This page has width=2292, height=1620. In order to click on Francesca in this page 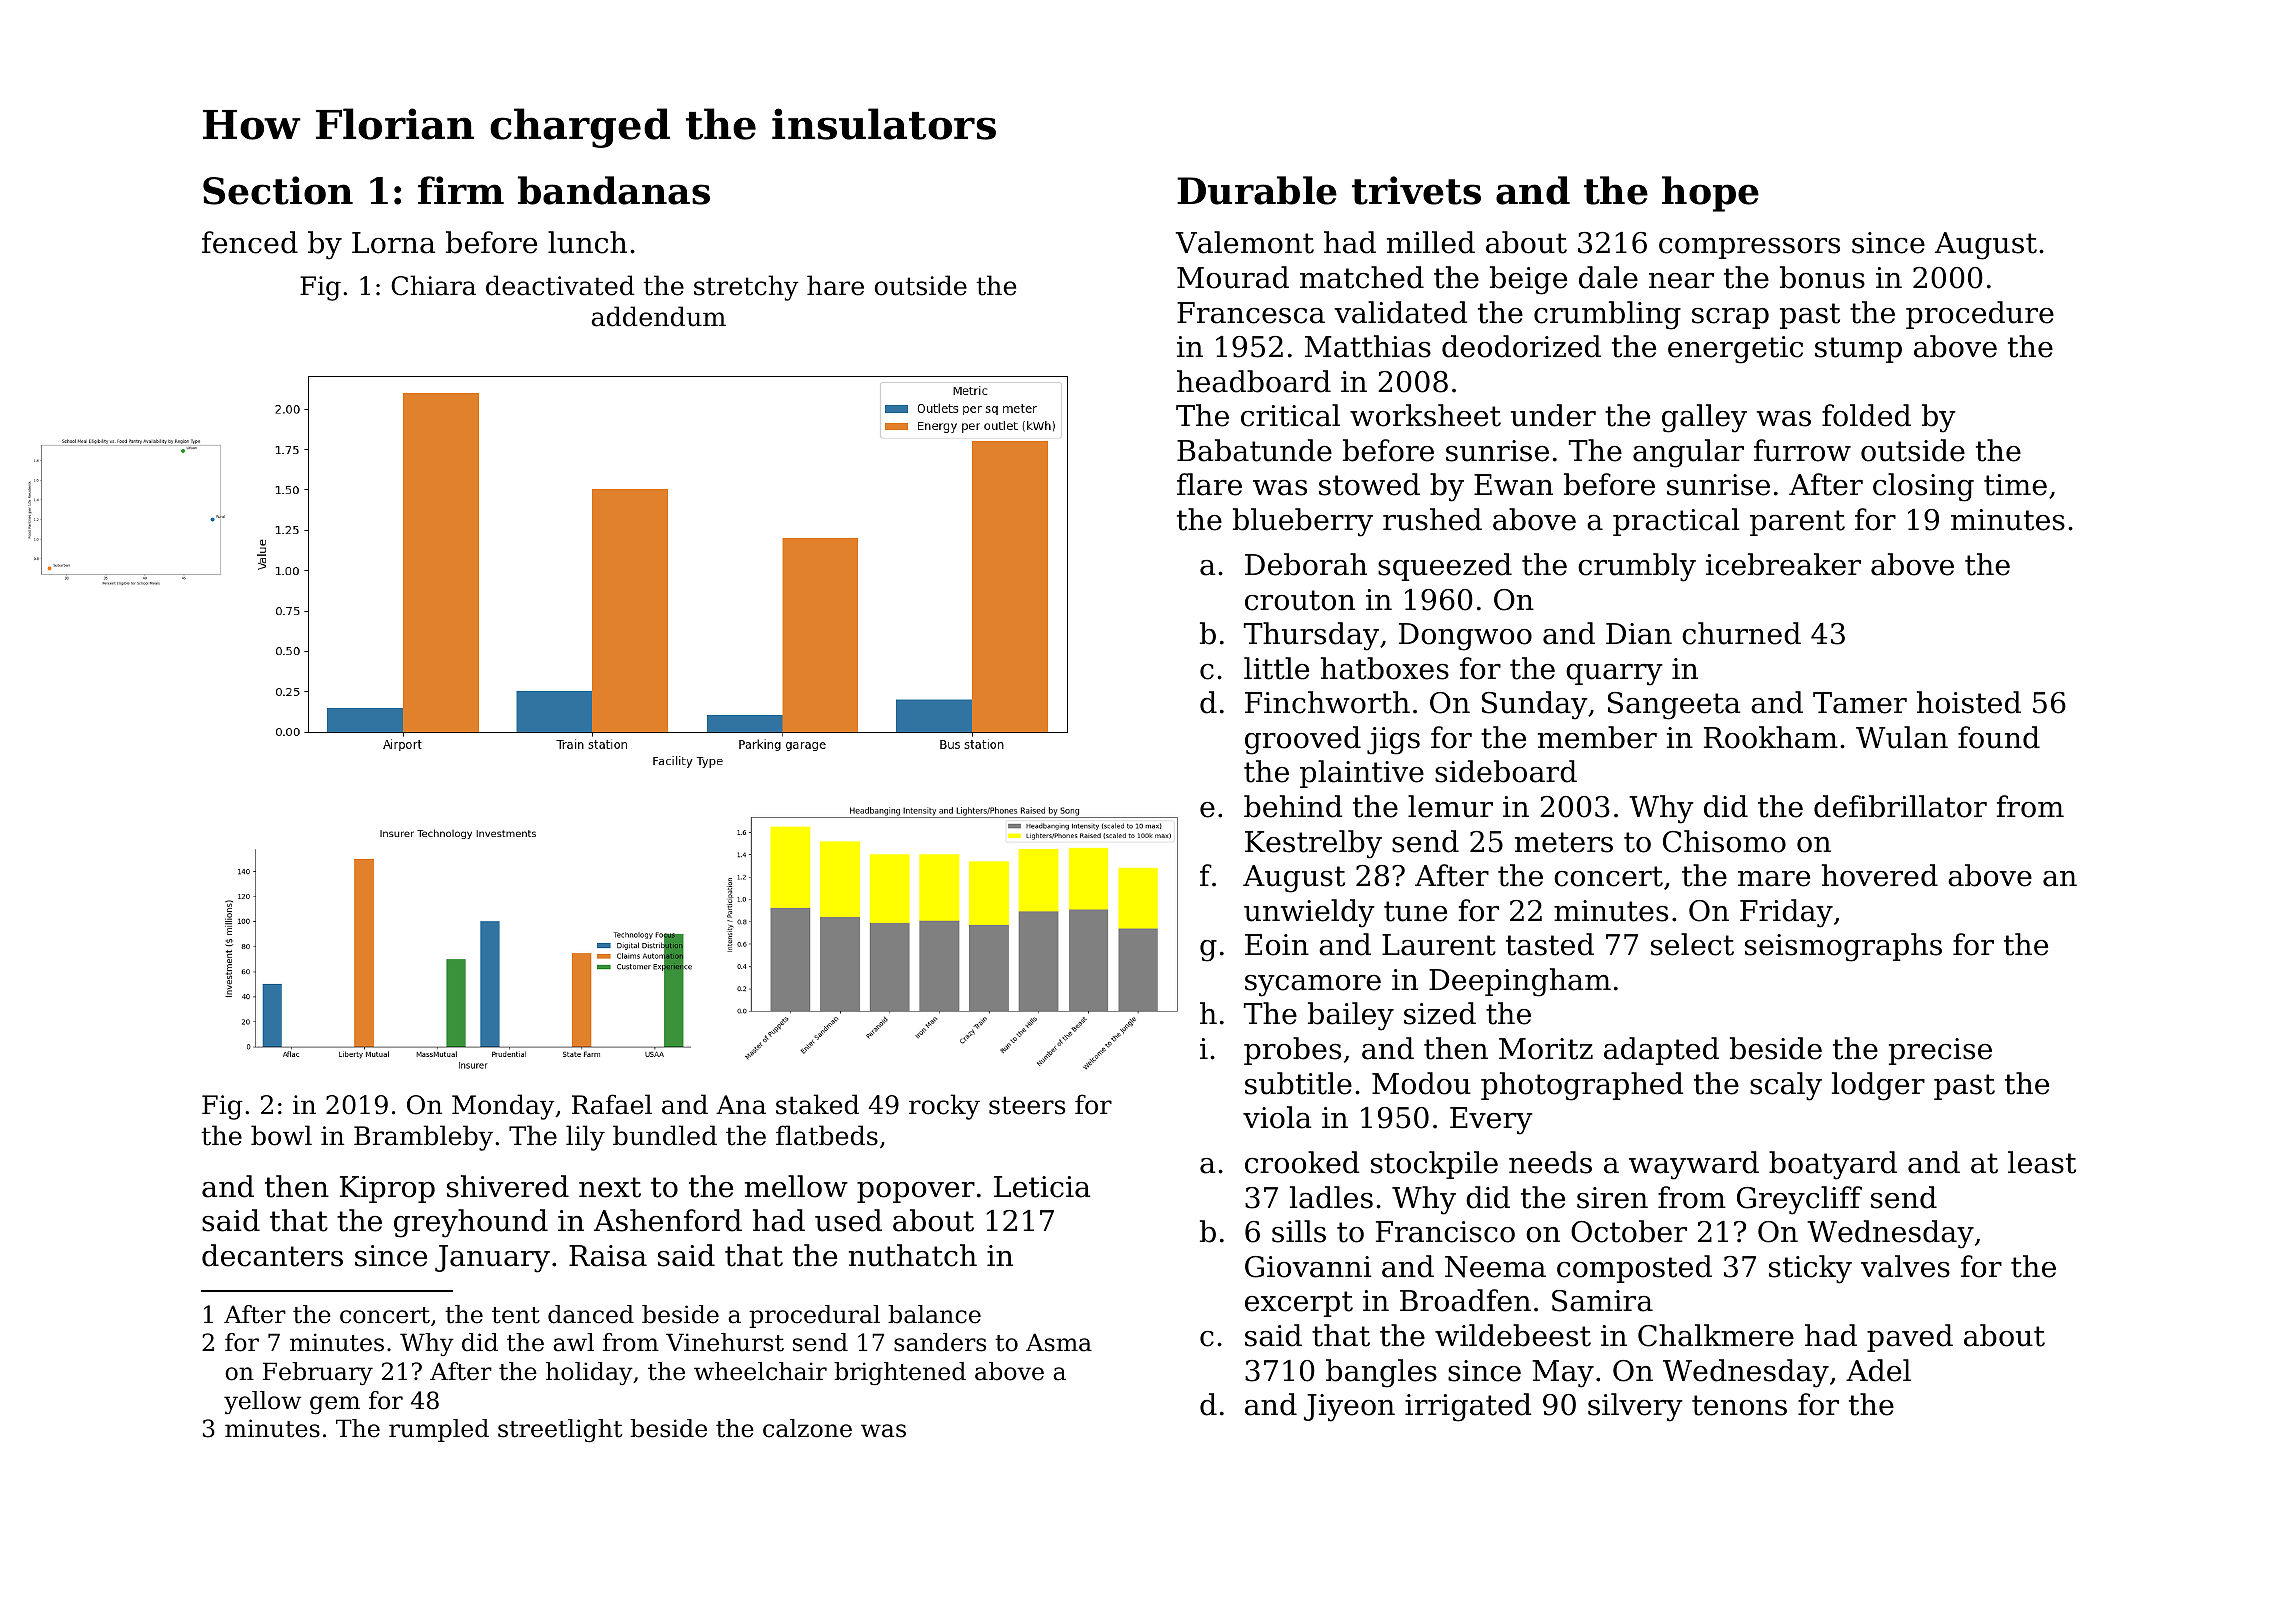, I will do `click(1251, 313)`.
